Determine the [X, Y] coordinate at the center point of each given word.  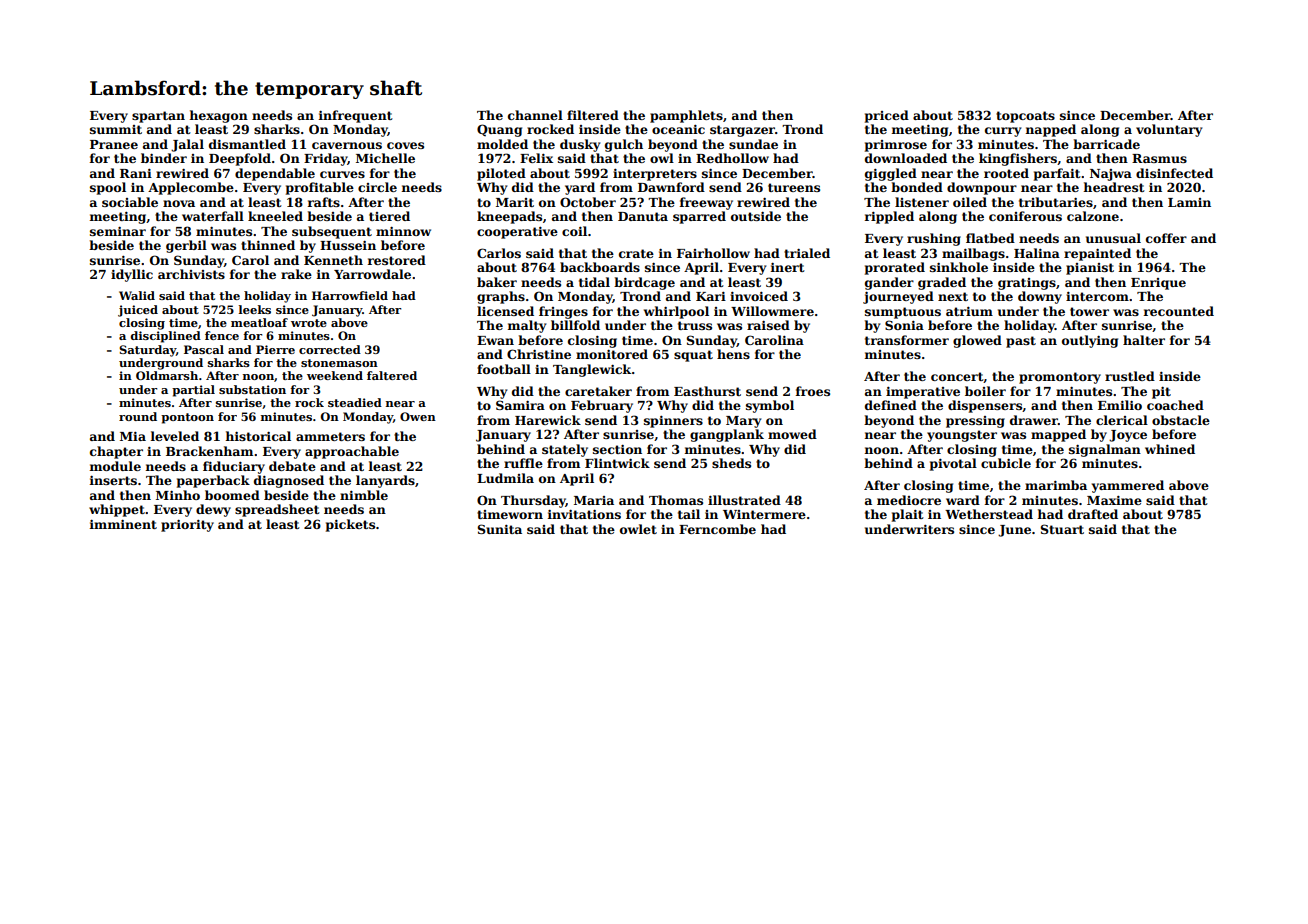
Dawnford [671, 187]
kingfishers [1018, 159]
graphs [501, 297]
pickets [350, 525]
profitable [320, 188]
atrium [969, 311]
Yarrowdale [372, 274]
